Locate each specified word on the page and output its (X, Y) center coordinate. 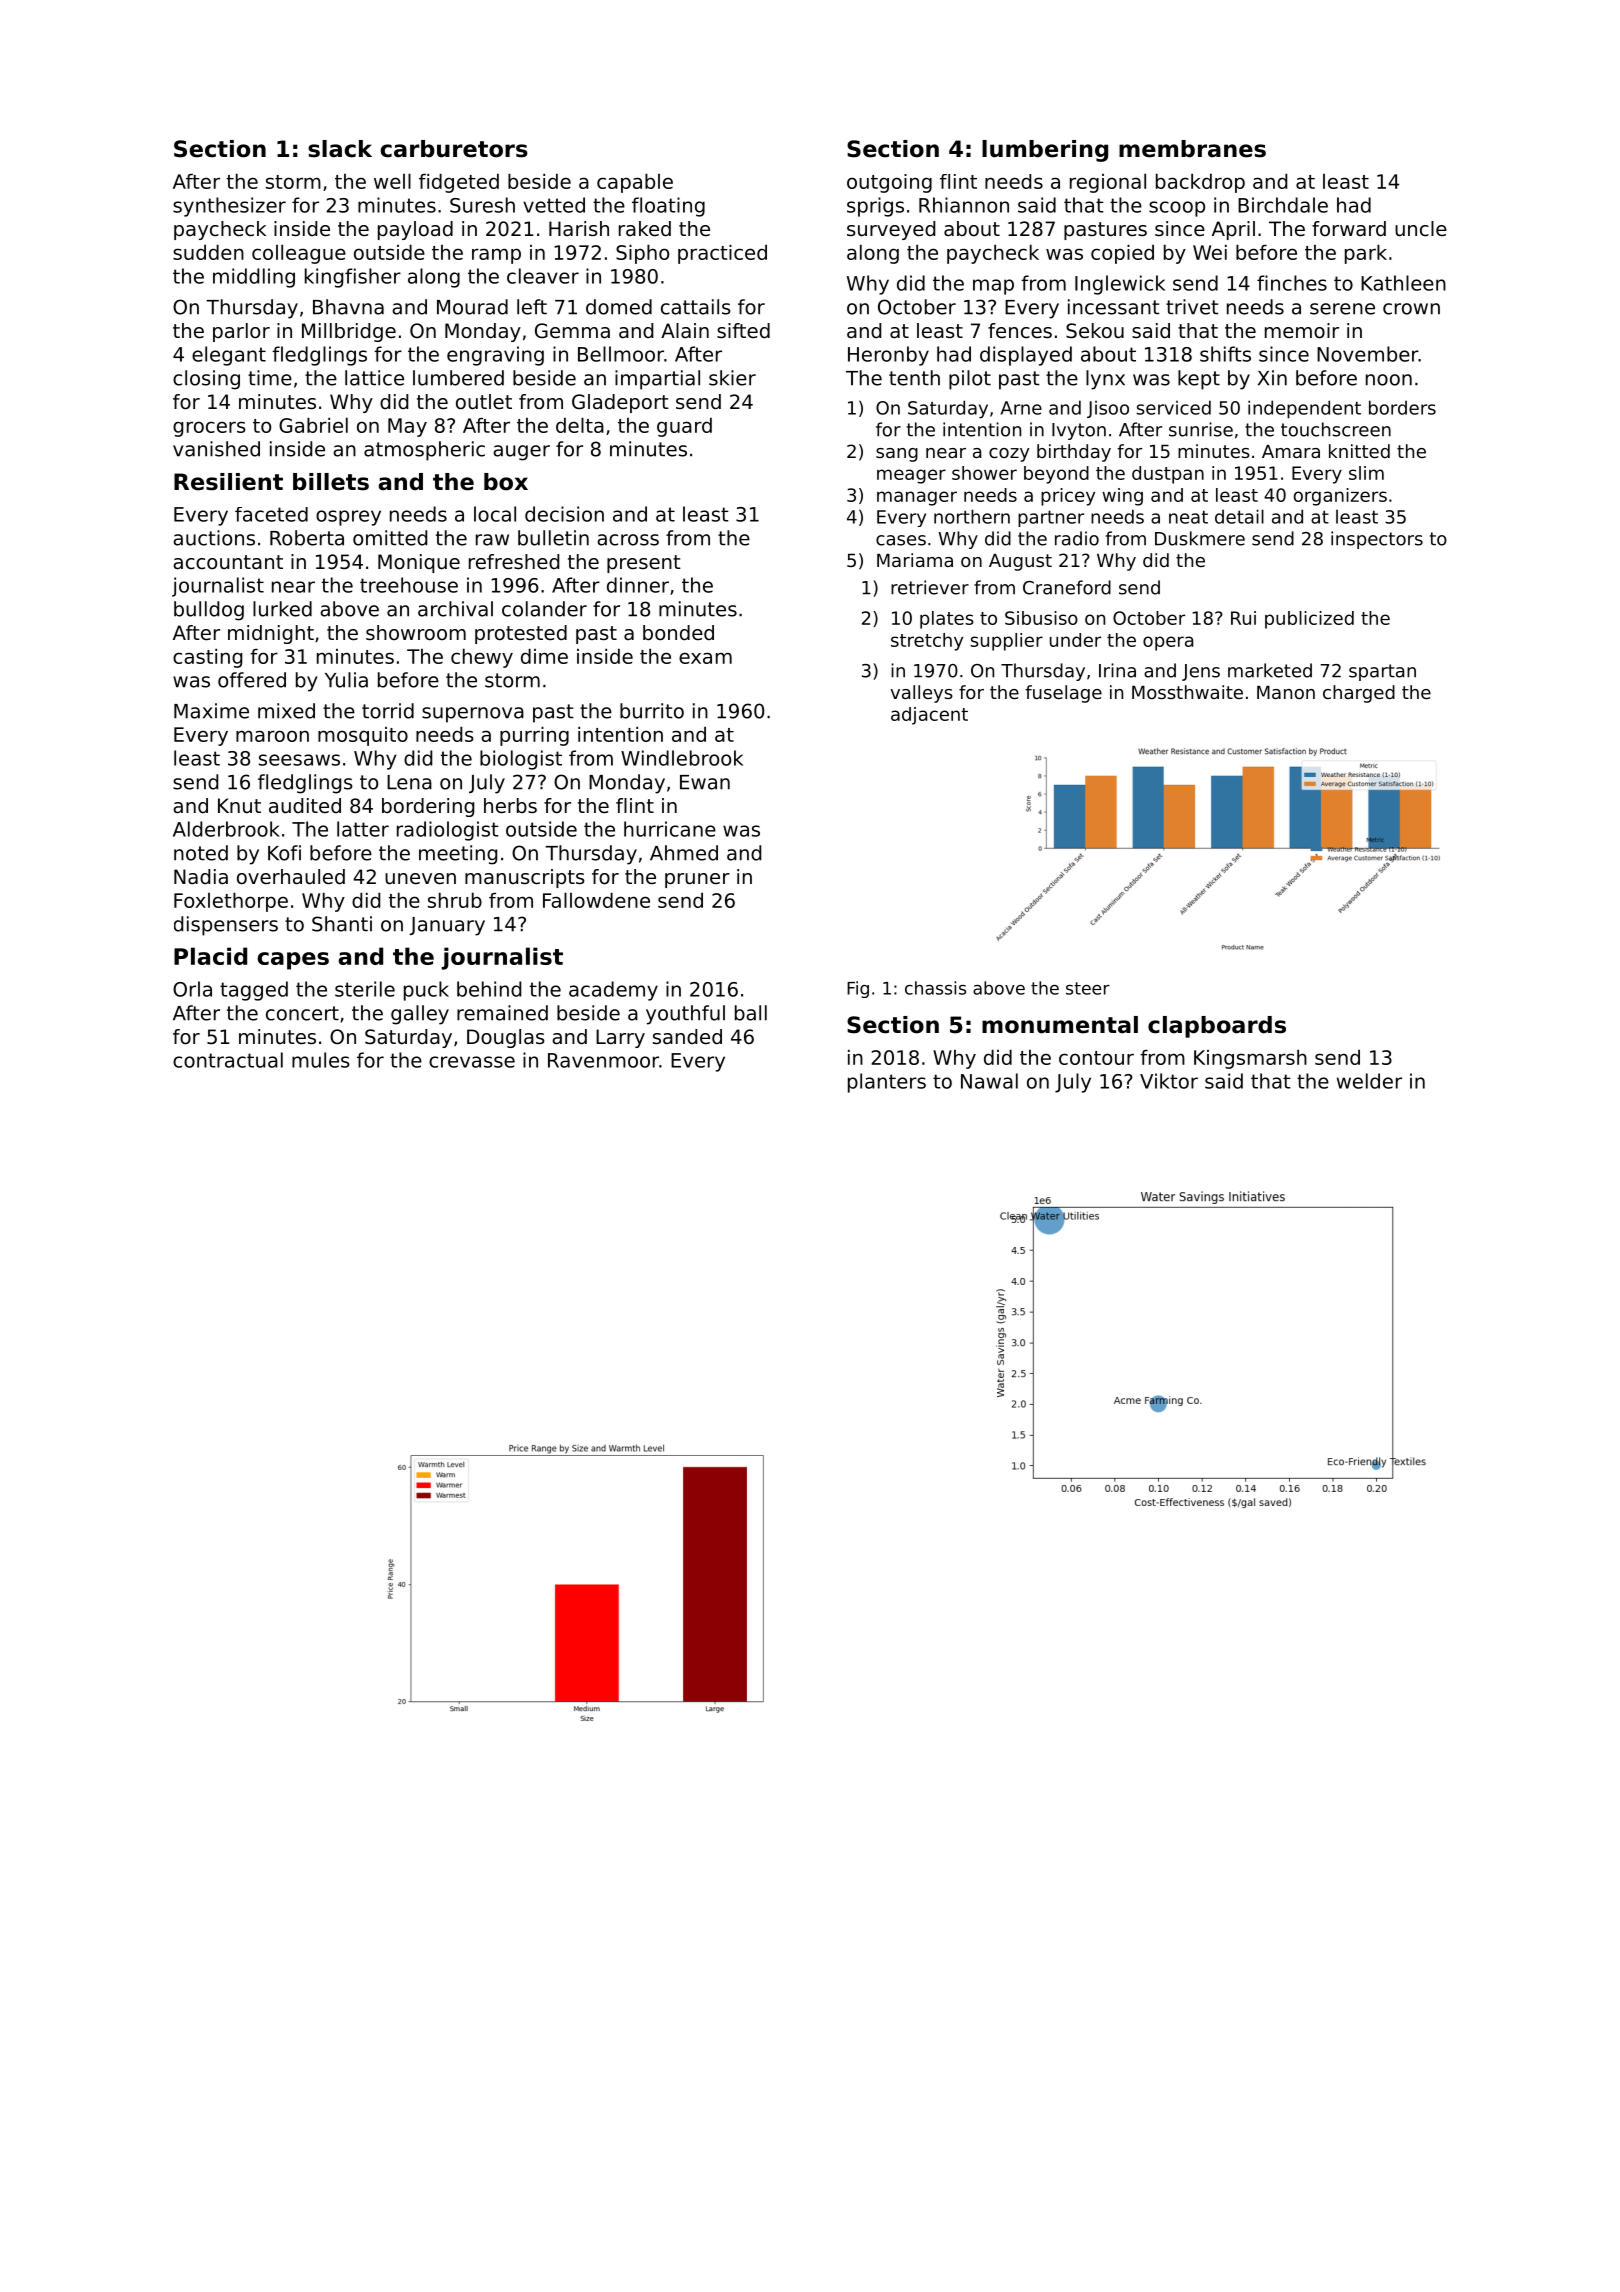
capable (635, 183)
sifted (743, 331)
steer (1088, 988)
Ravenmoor (603, 1060)
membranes (1192, 149)
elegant (229, 356)
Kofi (284, 853)
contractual (228, 1060)
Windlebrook (682, 758)
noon (1389, 380)
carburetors (454, 149)
